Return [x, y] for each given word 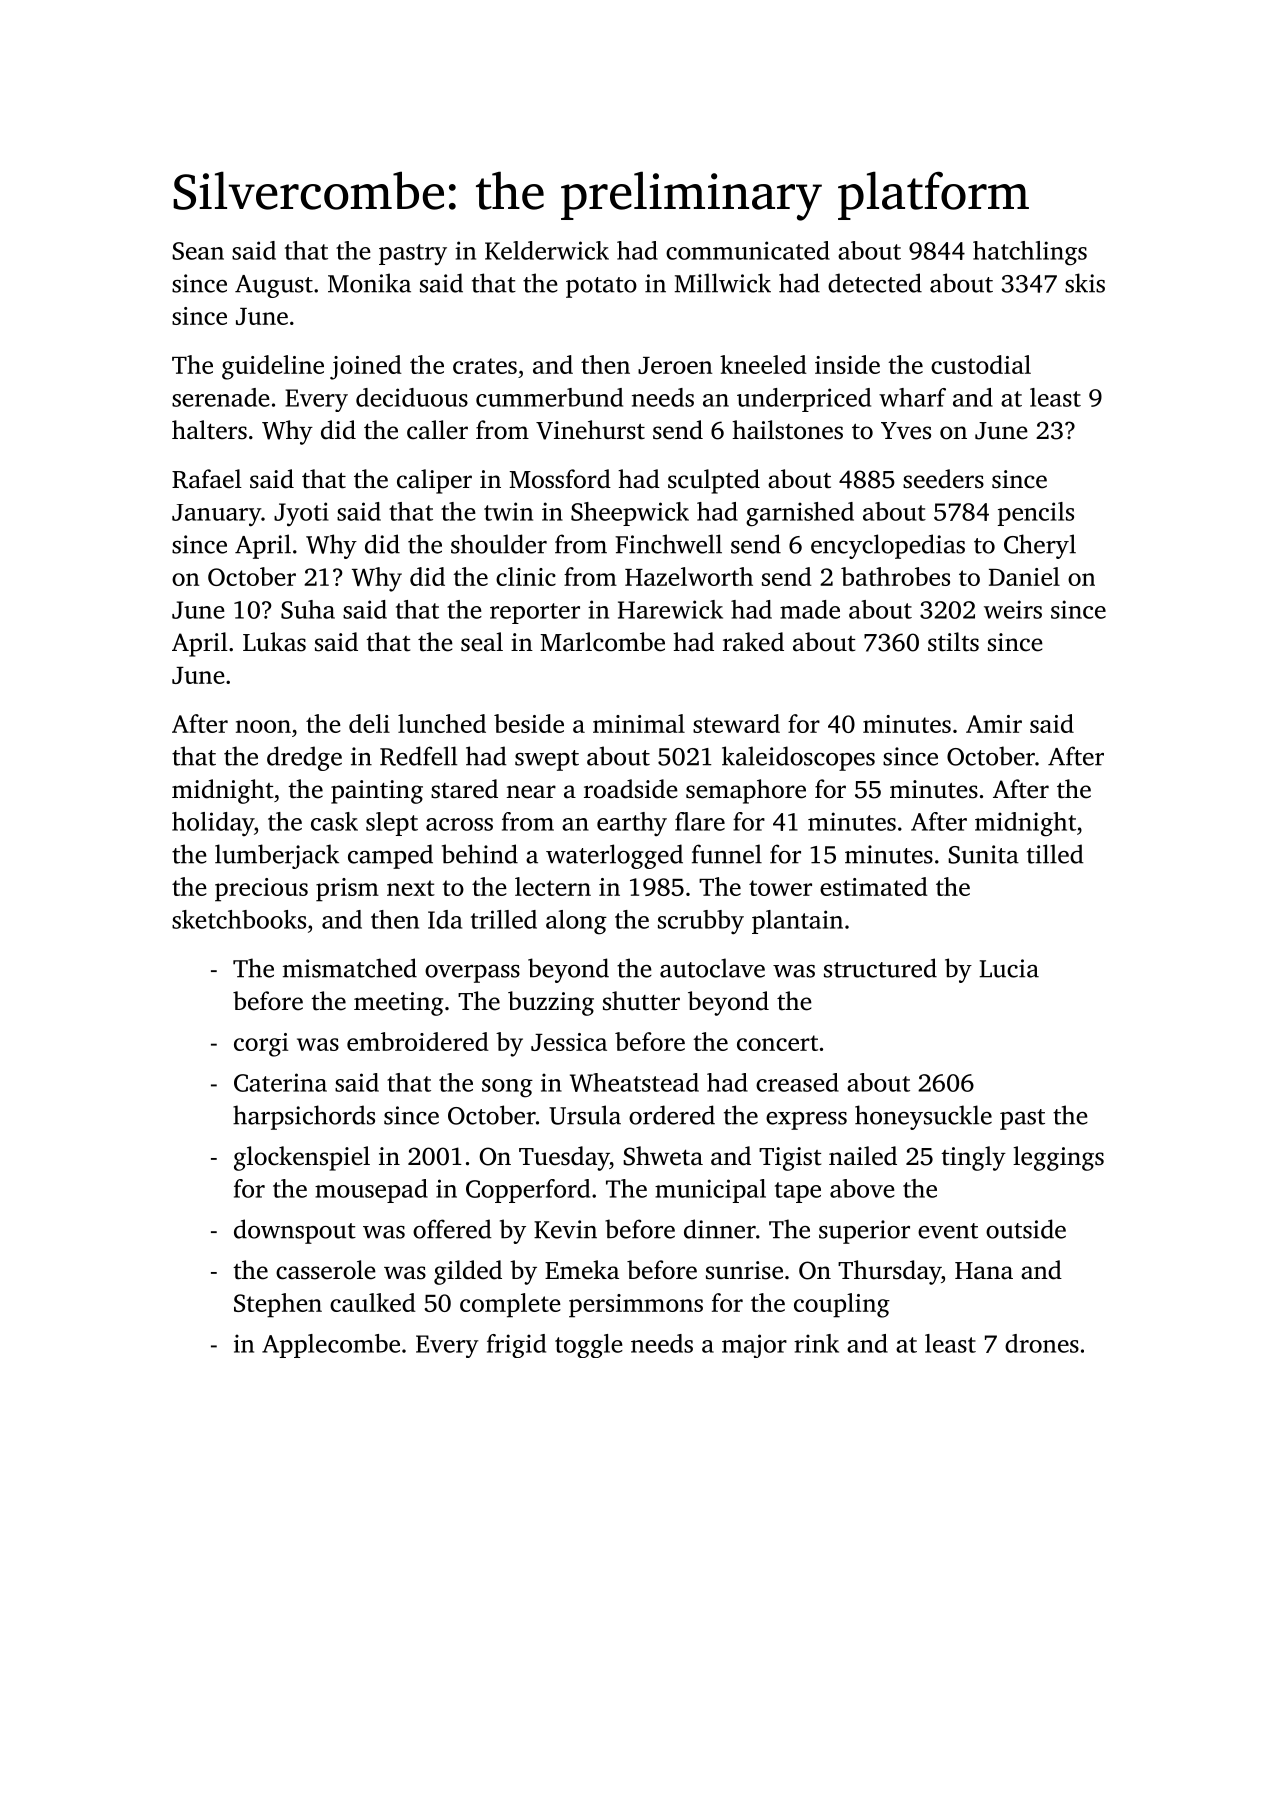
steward [736, 723]
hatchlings [1030, 253]
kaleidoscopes [798, 758]
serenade [221, 397]
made [810, 609]
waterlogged [614, 856]
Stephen [278, 1305]
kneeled [763, 364]
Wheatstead [634, 1082]
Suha [308, 609]
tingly [973, 1158]
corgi [261, 1045]
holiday [213, 824]
